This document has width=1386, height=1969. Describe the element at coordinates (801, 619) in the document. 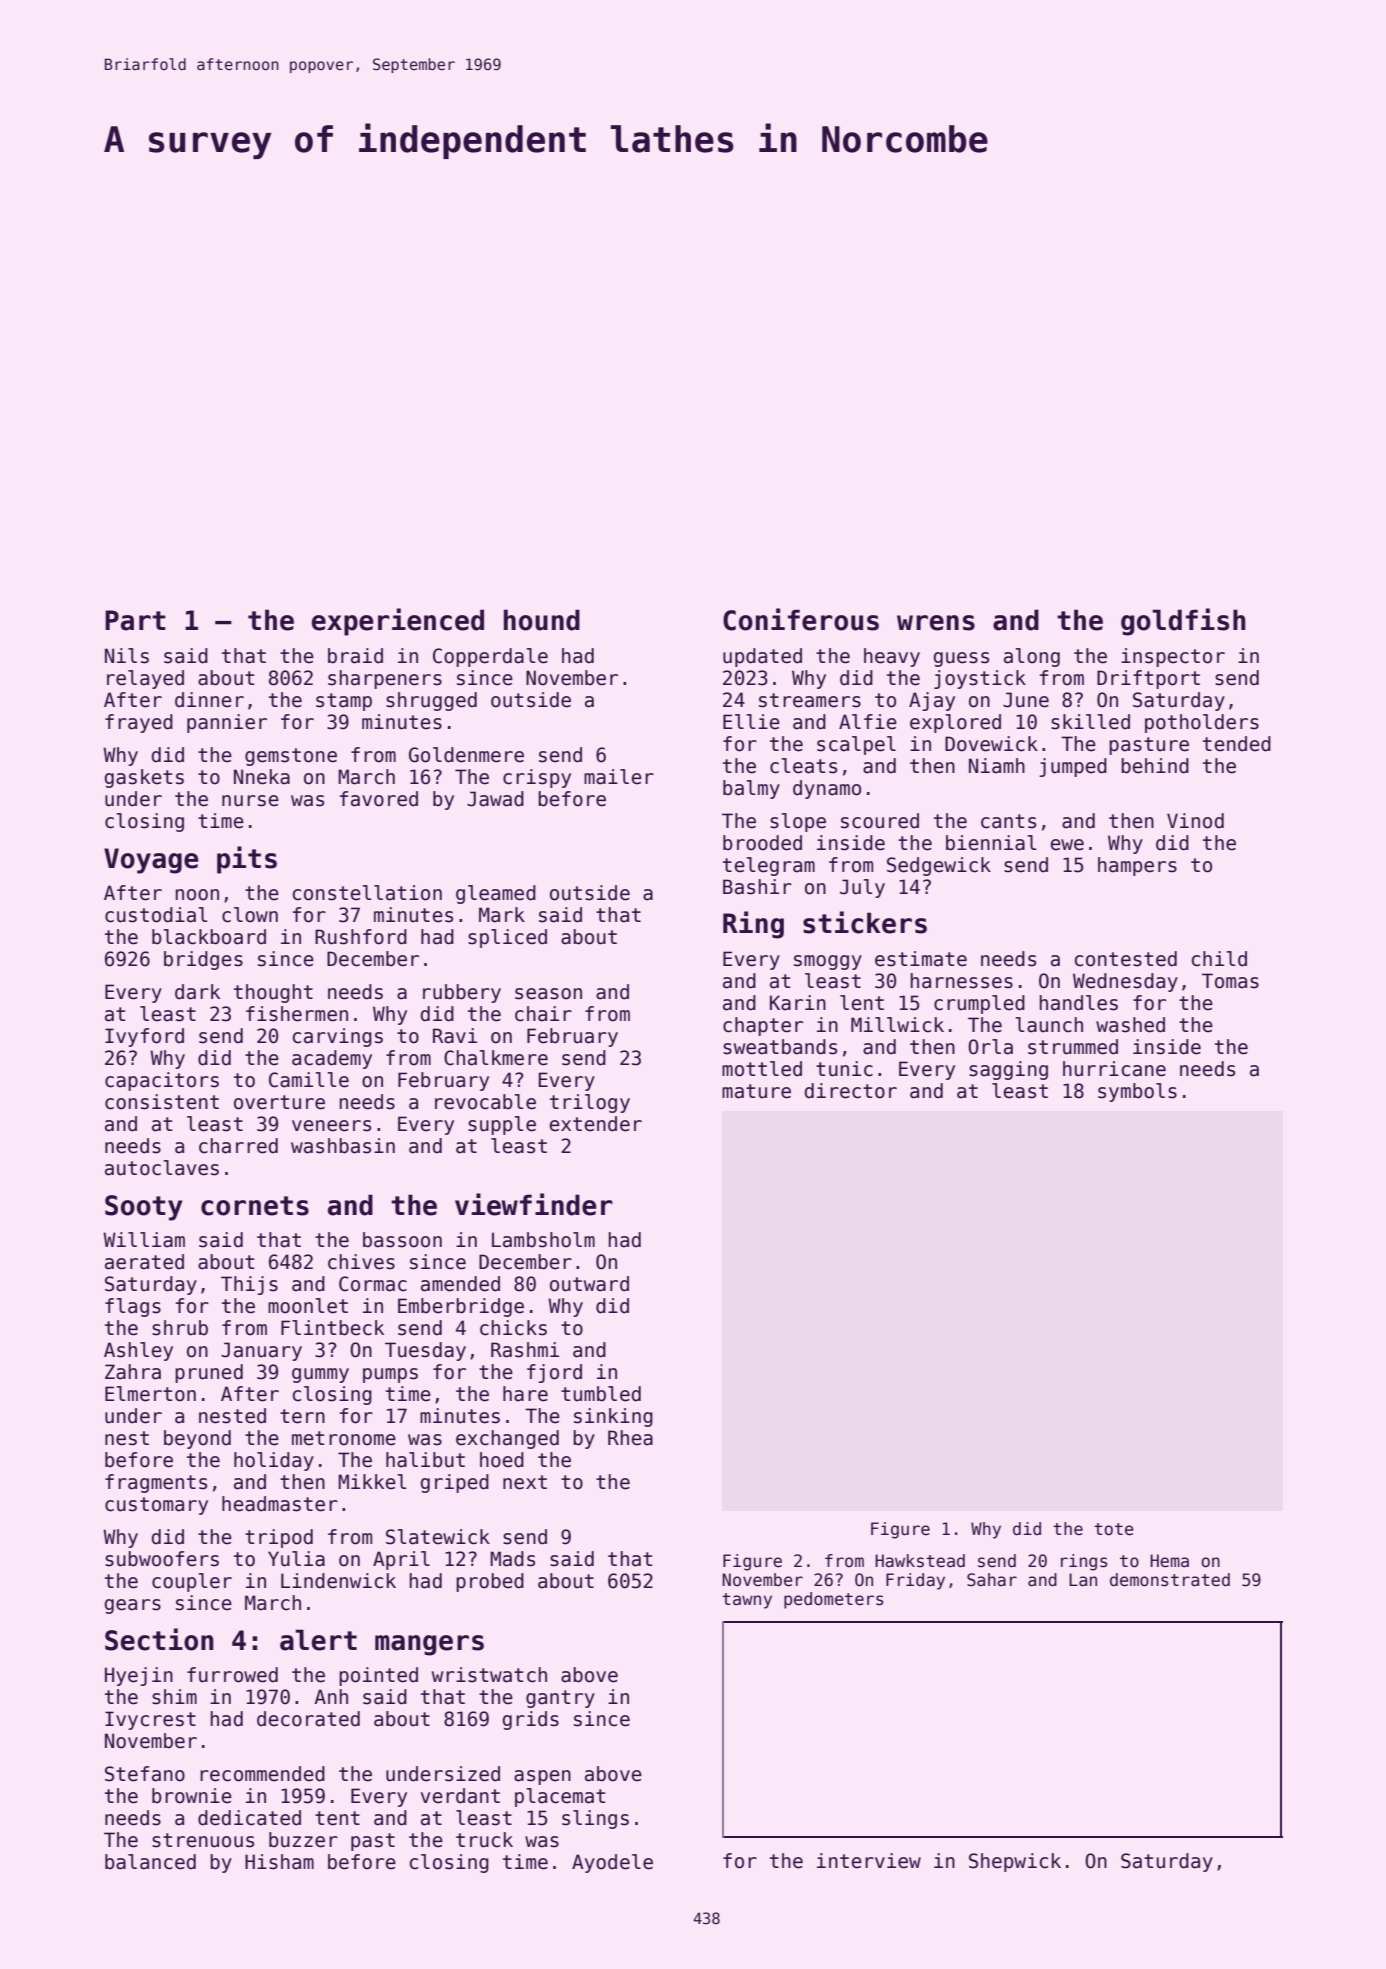

I see `Coniferous` at that location.
